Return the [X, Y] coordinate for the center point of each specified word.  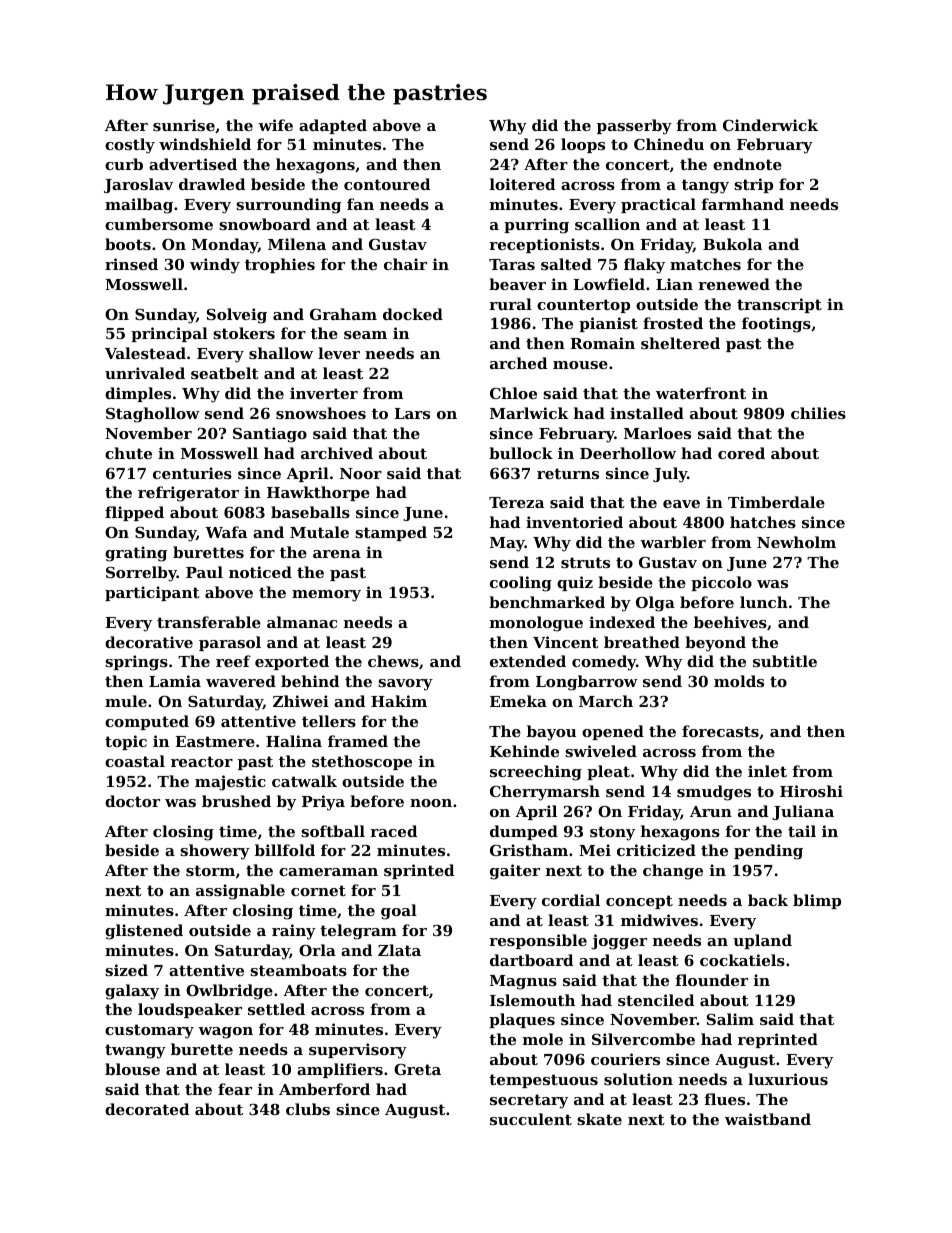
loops [583, 145]
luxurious [788, 1079]
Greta [417, 1069]
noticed [260, 572]
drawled [212, 184]
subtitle [785, 661]
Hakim [399, 701]
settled [276, 1009]
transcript [779, 305]
